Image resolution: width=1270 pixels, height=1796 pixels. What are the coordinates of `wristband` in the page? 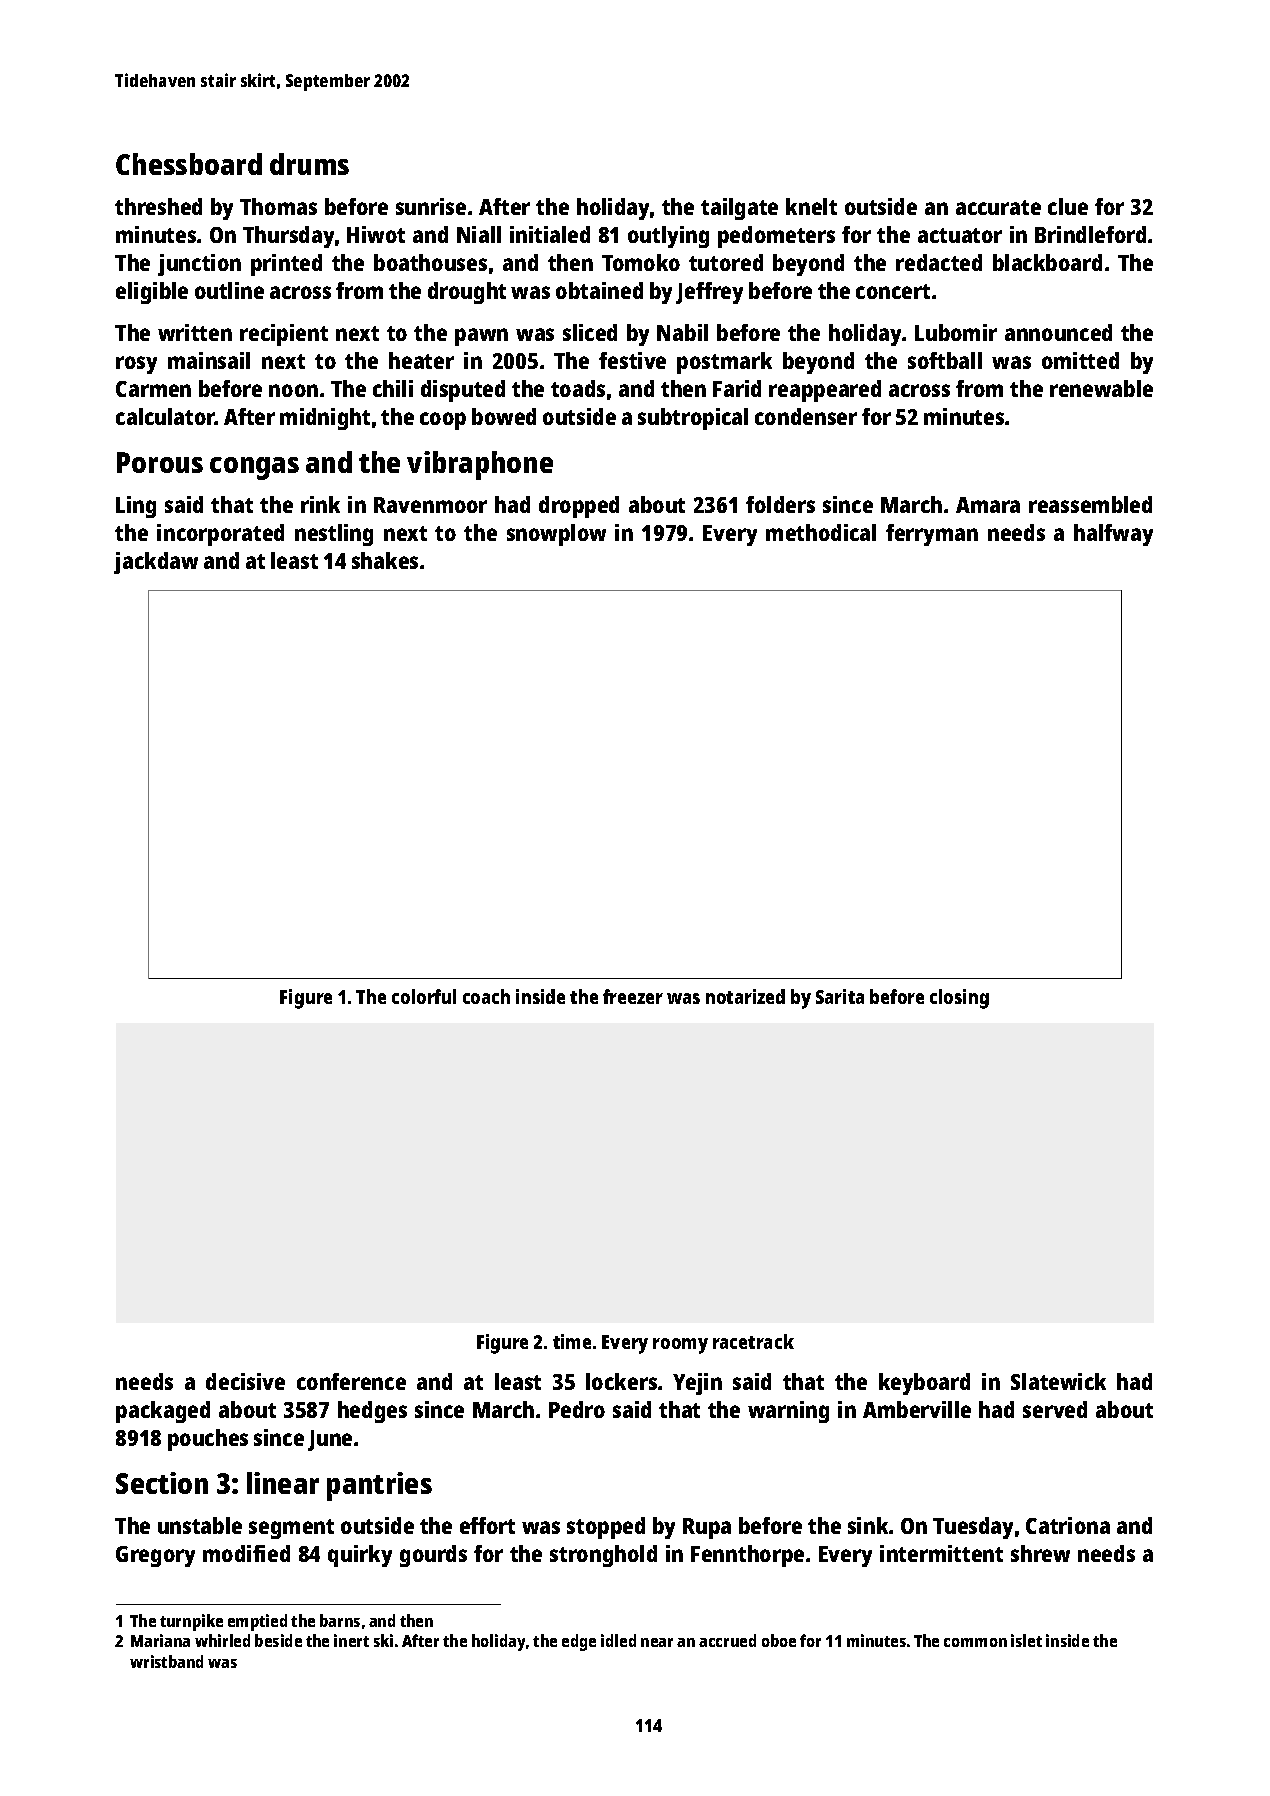 It's located at (166, 1661).
